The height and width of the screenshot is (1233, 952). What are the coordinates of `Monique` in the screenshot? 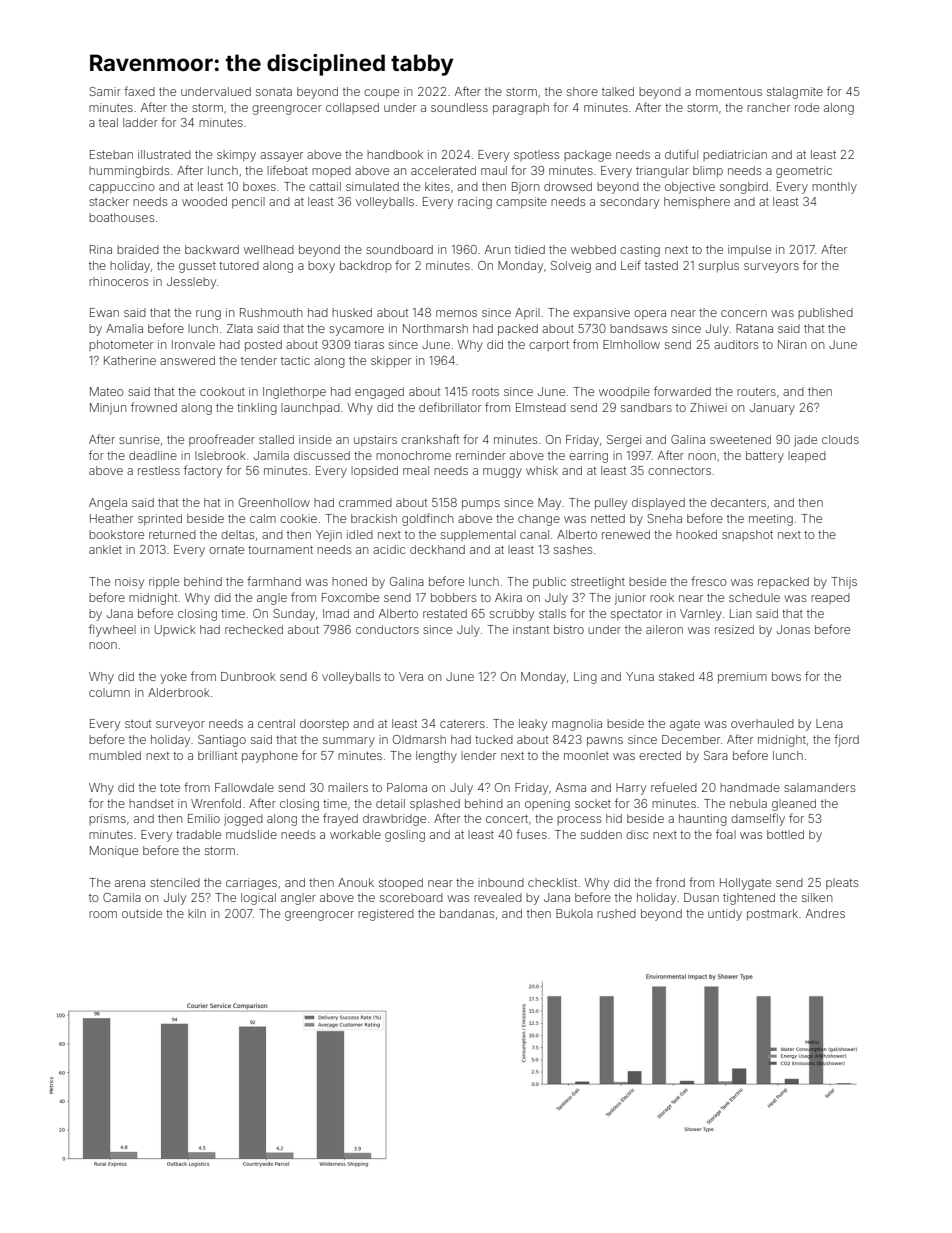 It's located at (114, 851).
